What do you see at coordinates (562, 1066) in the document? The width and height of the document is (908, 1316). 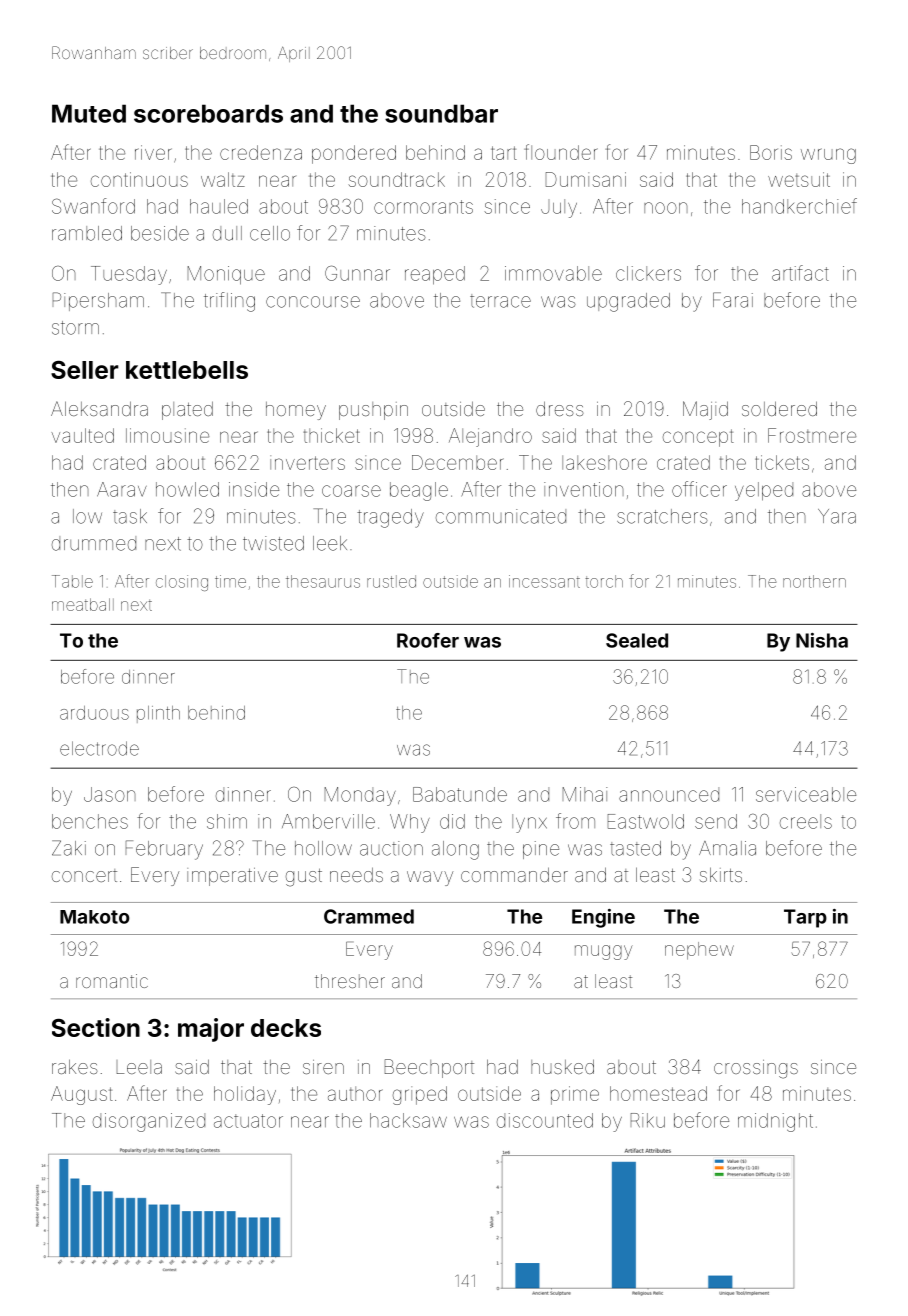 I see `husked` at bounding box center [562, 1066].
